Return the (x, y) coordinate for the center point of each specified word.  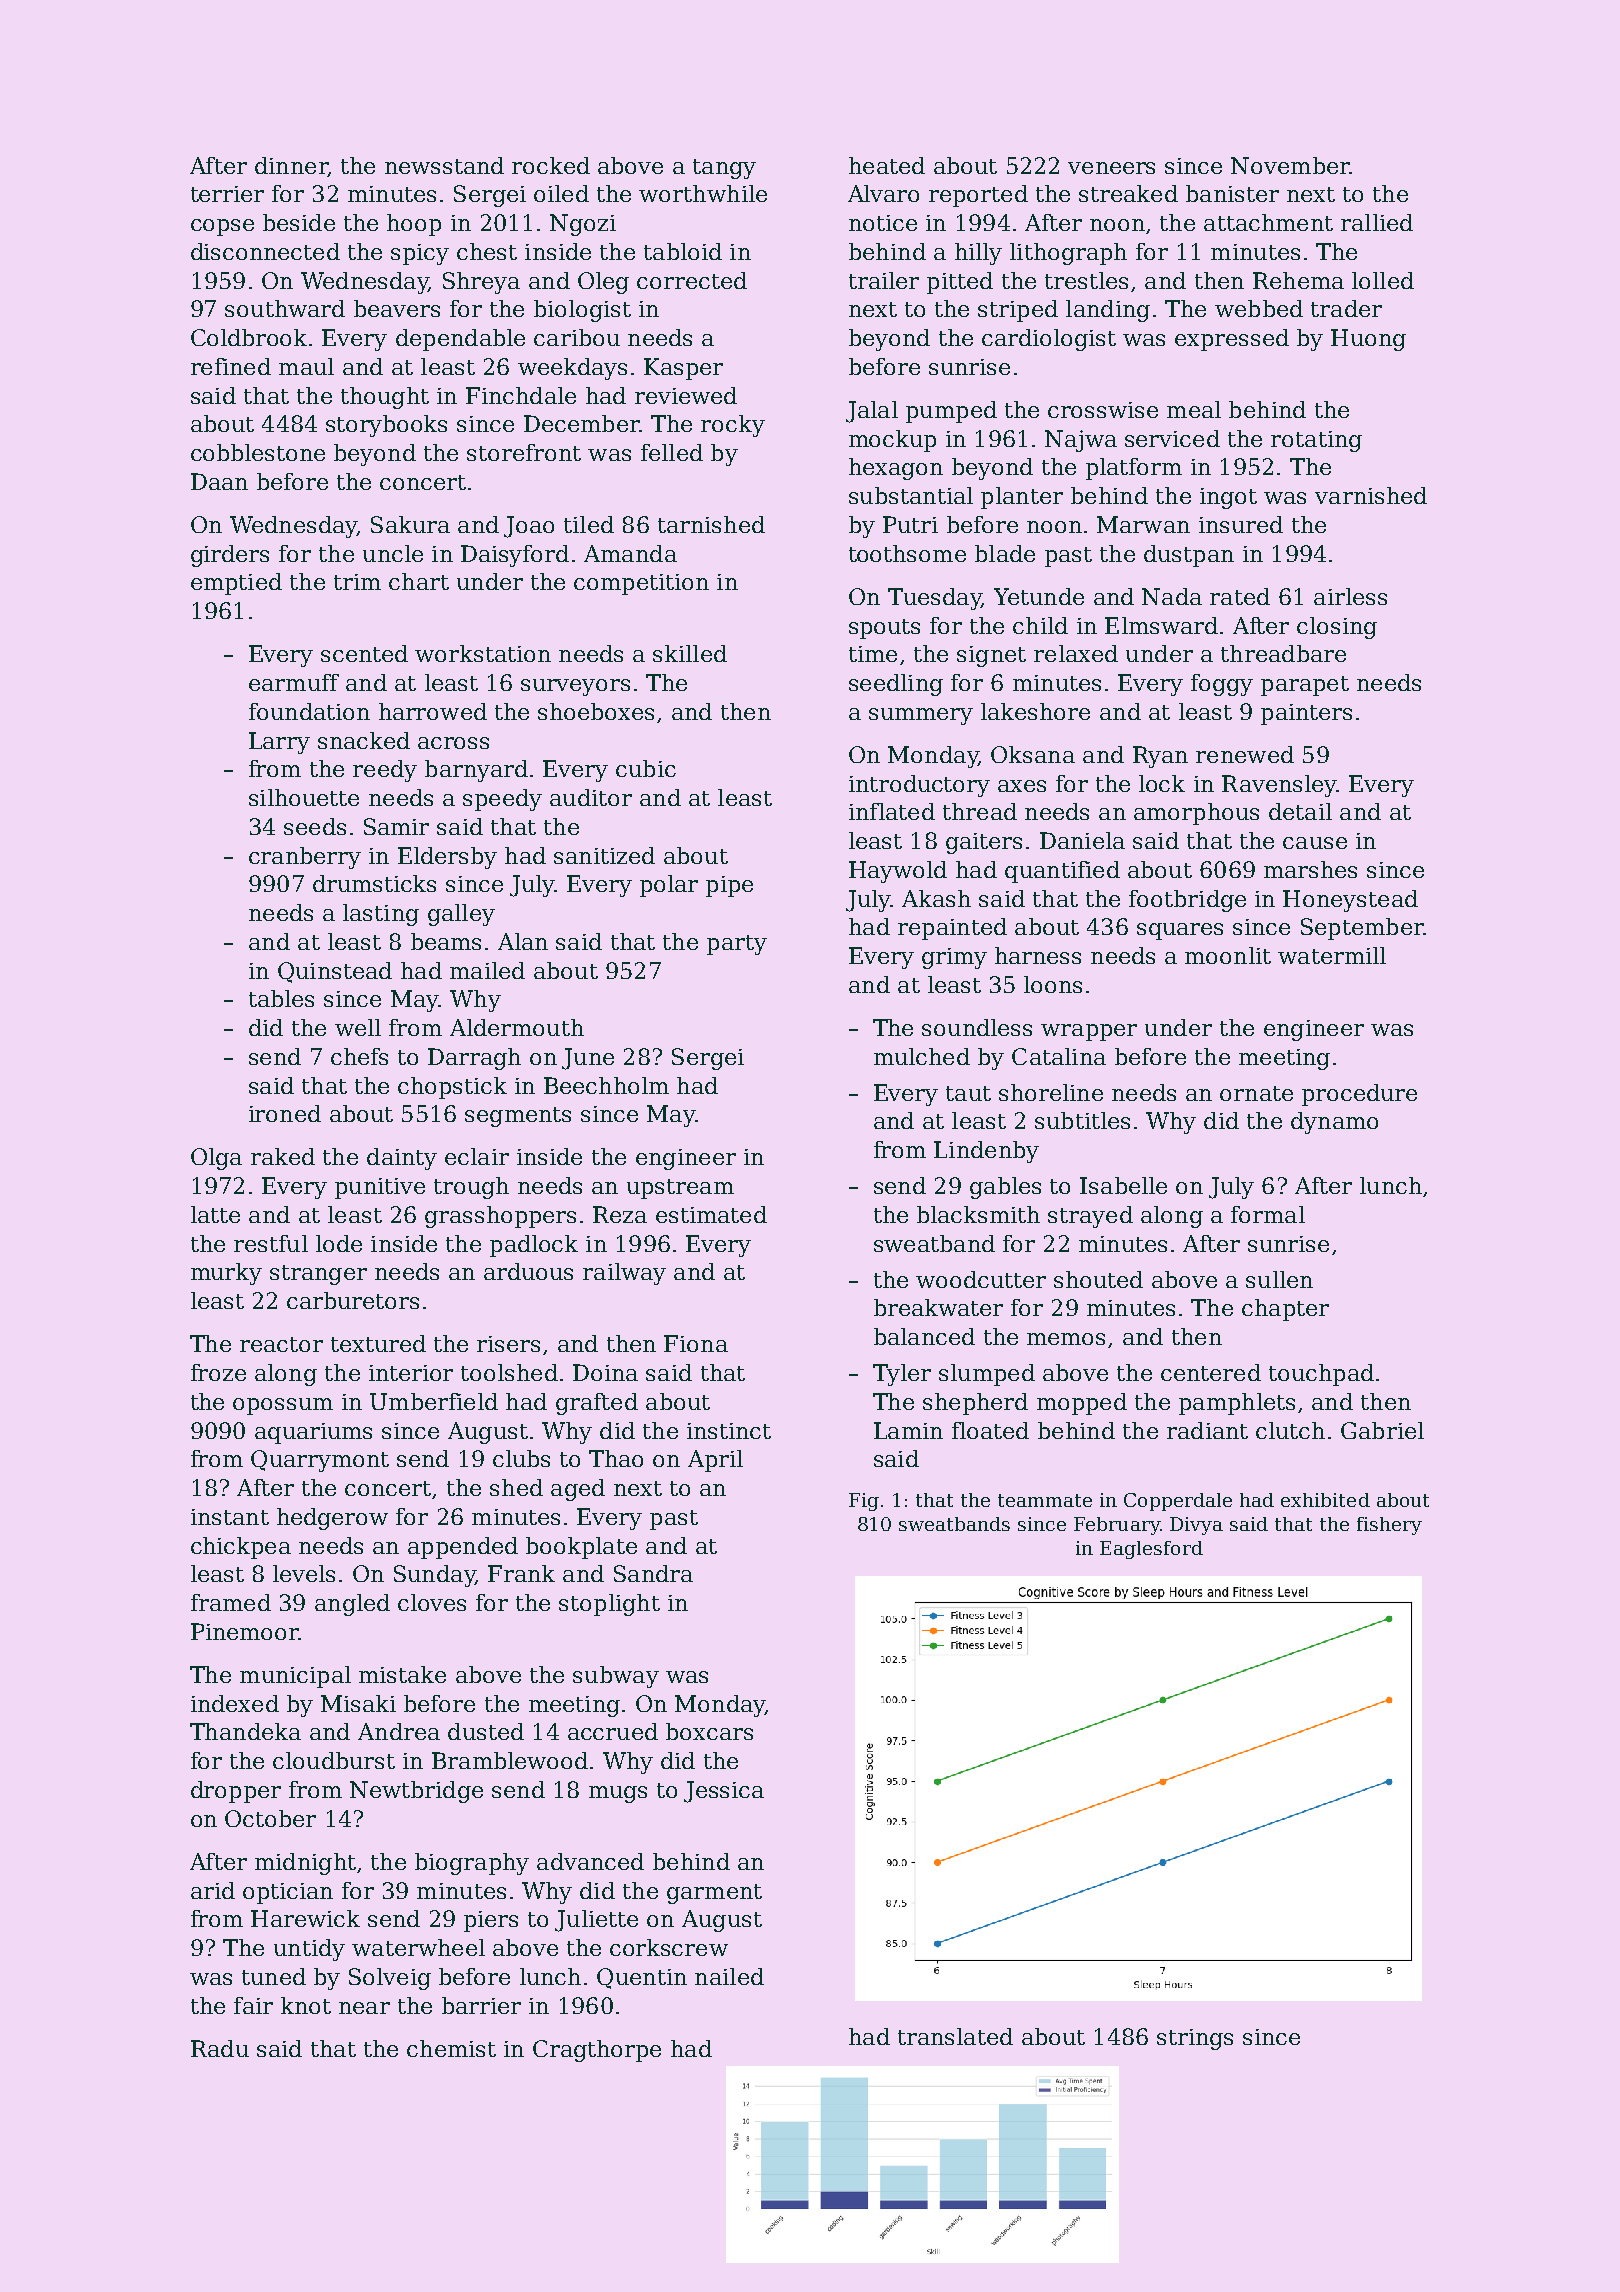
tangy (724, 169)
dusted (486, 1731)
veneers (1111, 168)
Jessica (724, 1792)
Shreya (481, 283)
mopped (1082, 1404)
